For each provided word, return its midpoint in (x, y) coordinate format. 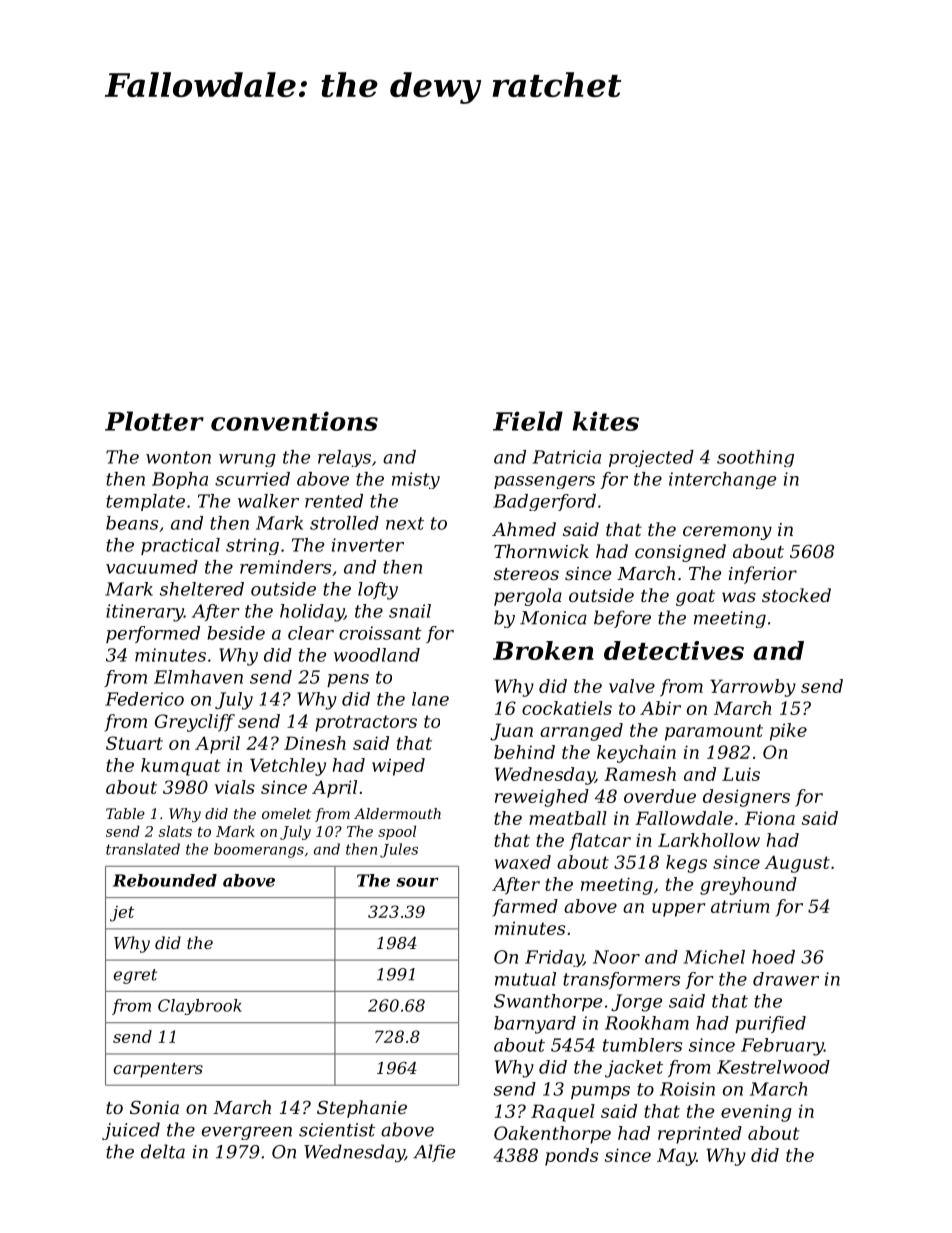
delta (163, 1151)
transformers (621, 980)
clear (311, 633)
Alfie (434, 1153)
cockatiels (567, 708)
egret (135, 976)
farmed (525, 908)
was (739, 597)
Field (528, 421)
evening (756, 1113)
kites (606, 421)
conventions (294, 421)
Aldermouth (397, 813)
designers (746, 798)
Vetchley (288, 767)
